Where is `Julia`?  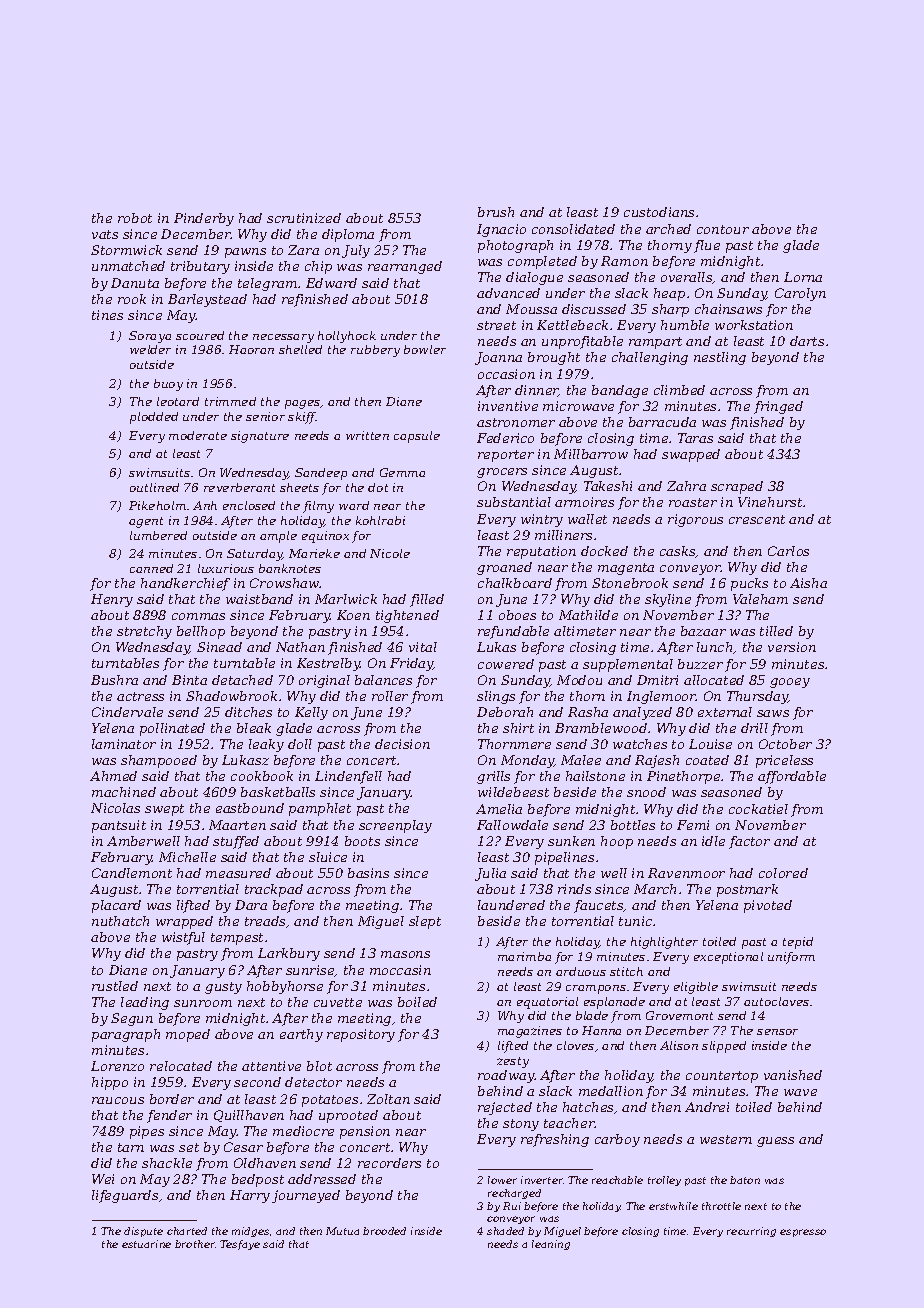 Julia is located at coordinates (490, 874).
